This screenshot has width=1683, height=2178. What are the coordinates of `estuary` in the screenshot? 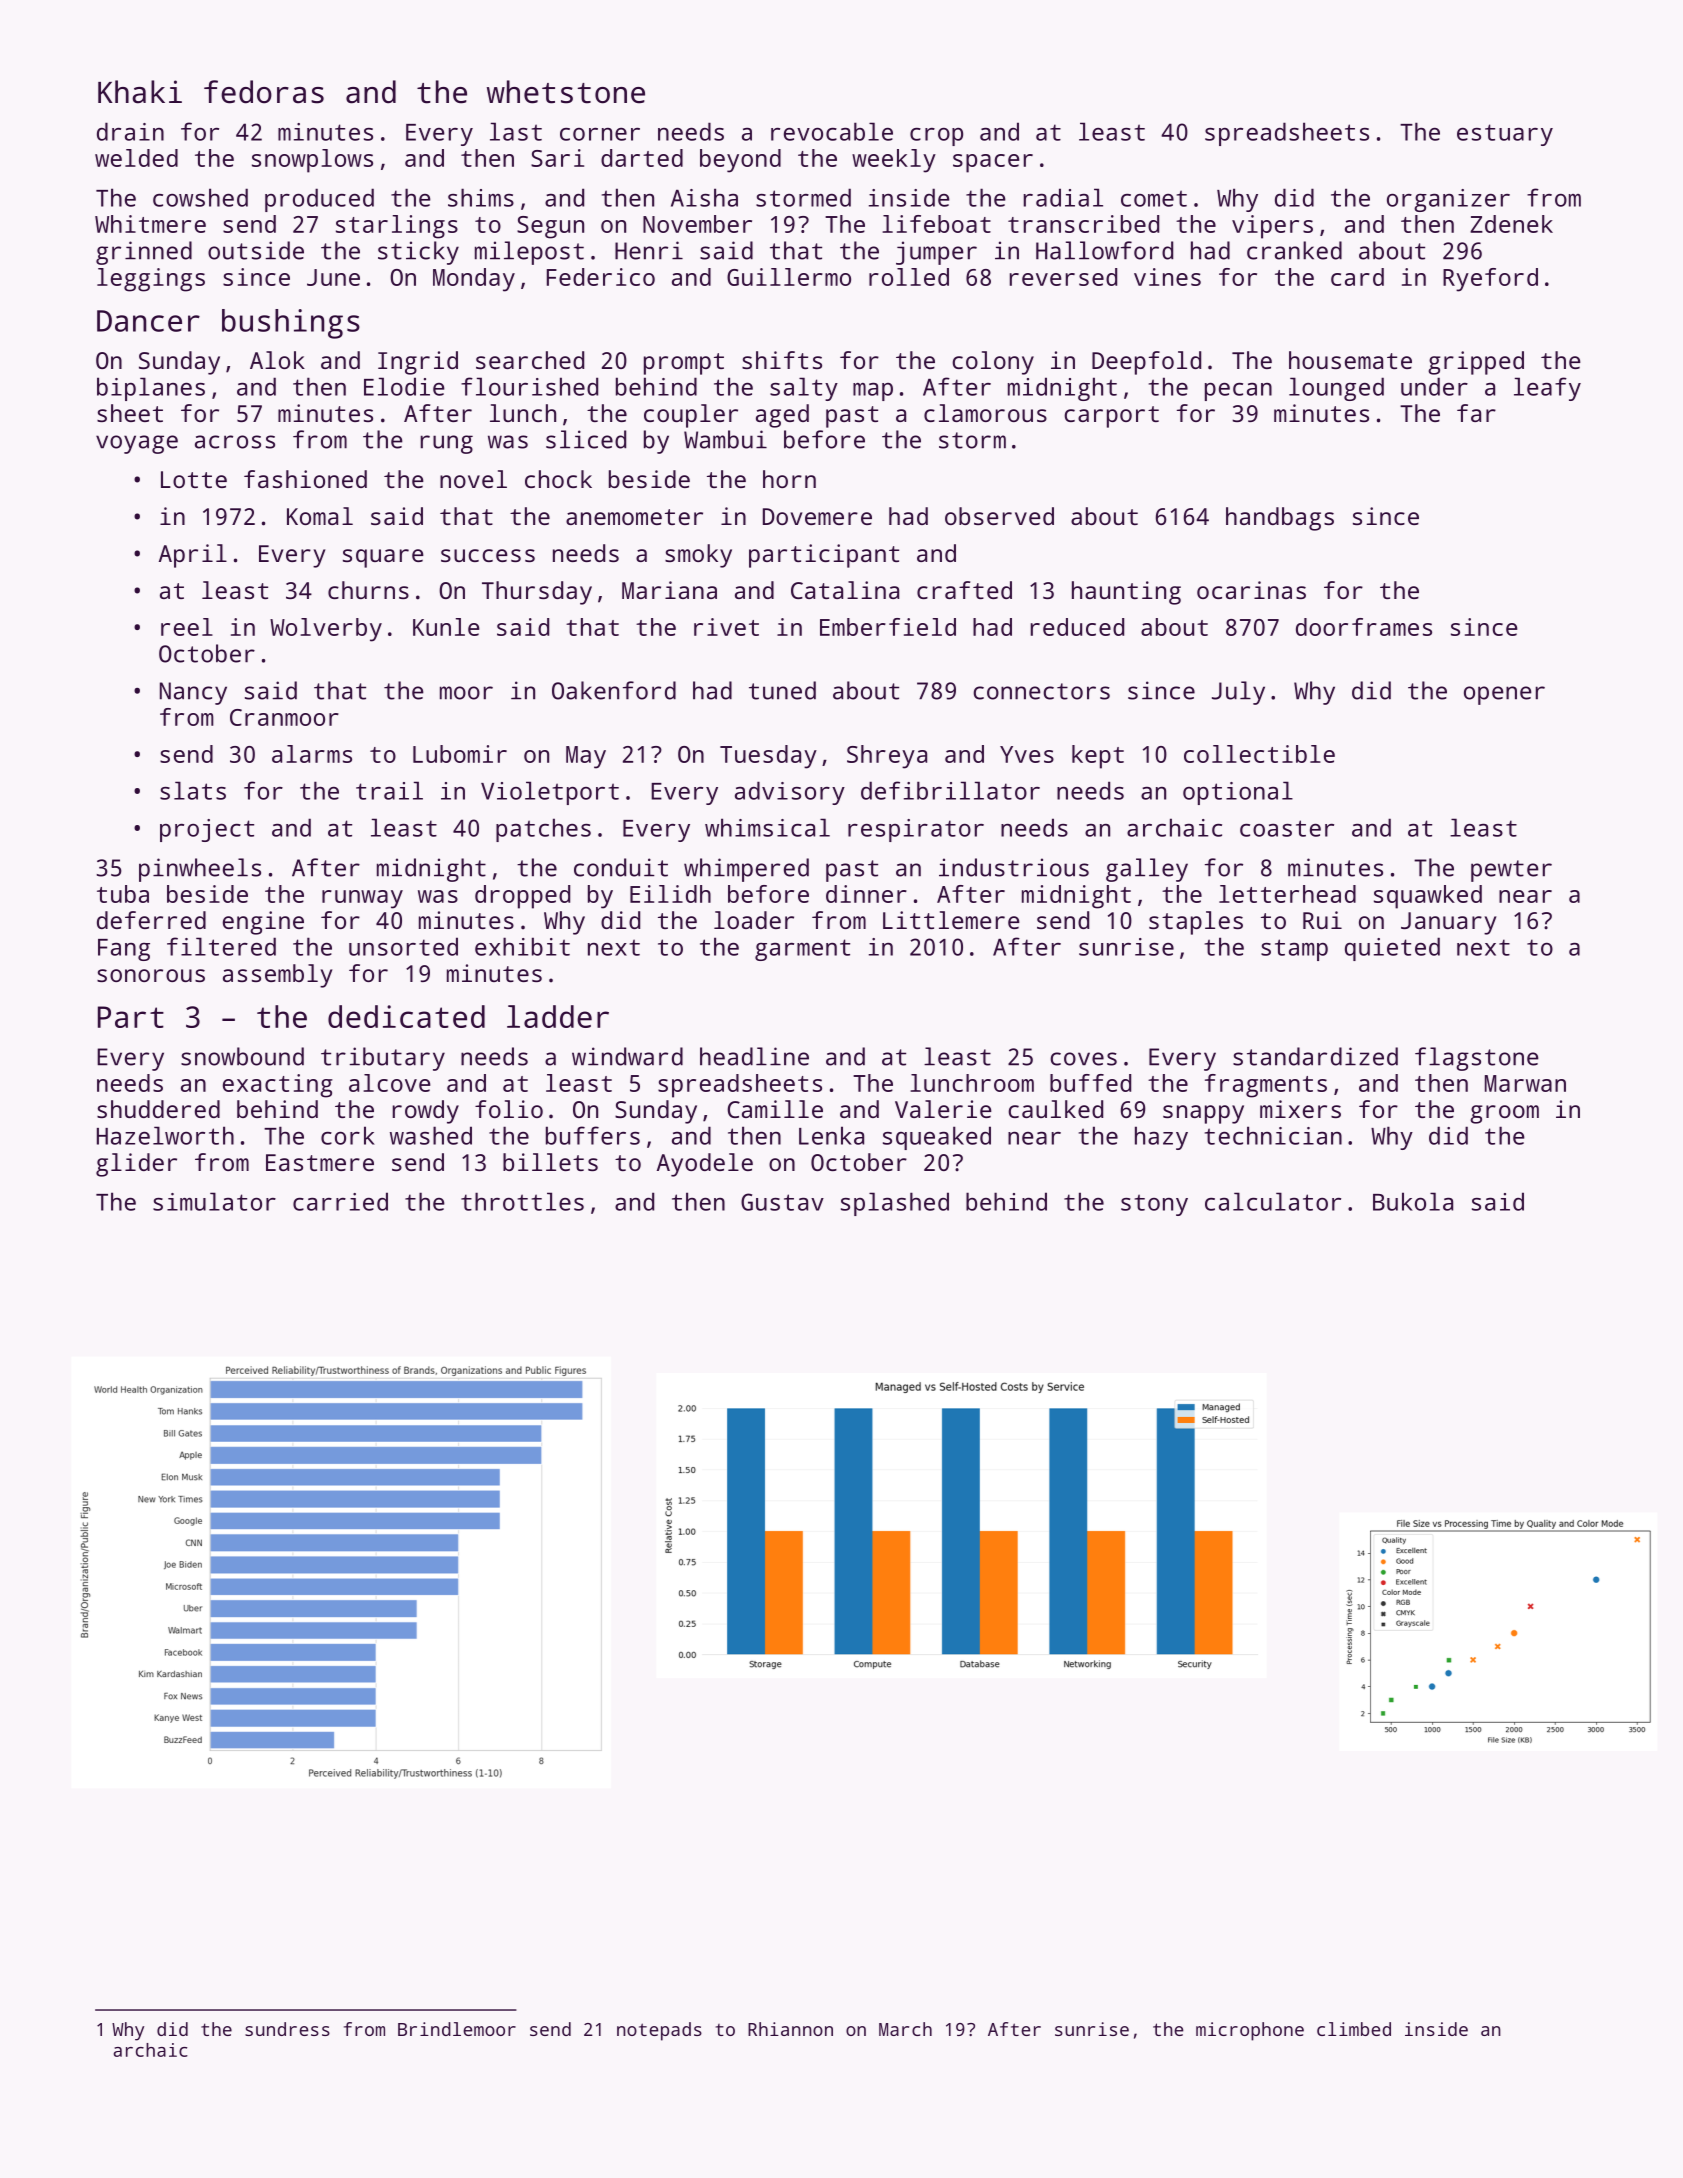 It's located at (1505, 135).
